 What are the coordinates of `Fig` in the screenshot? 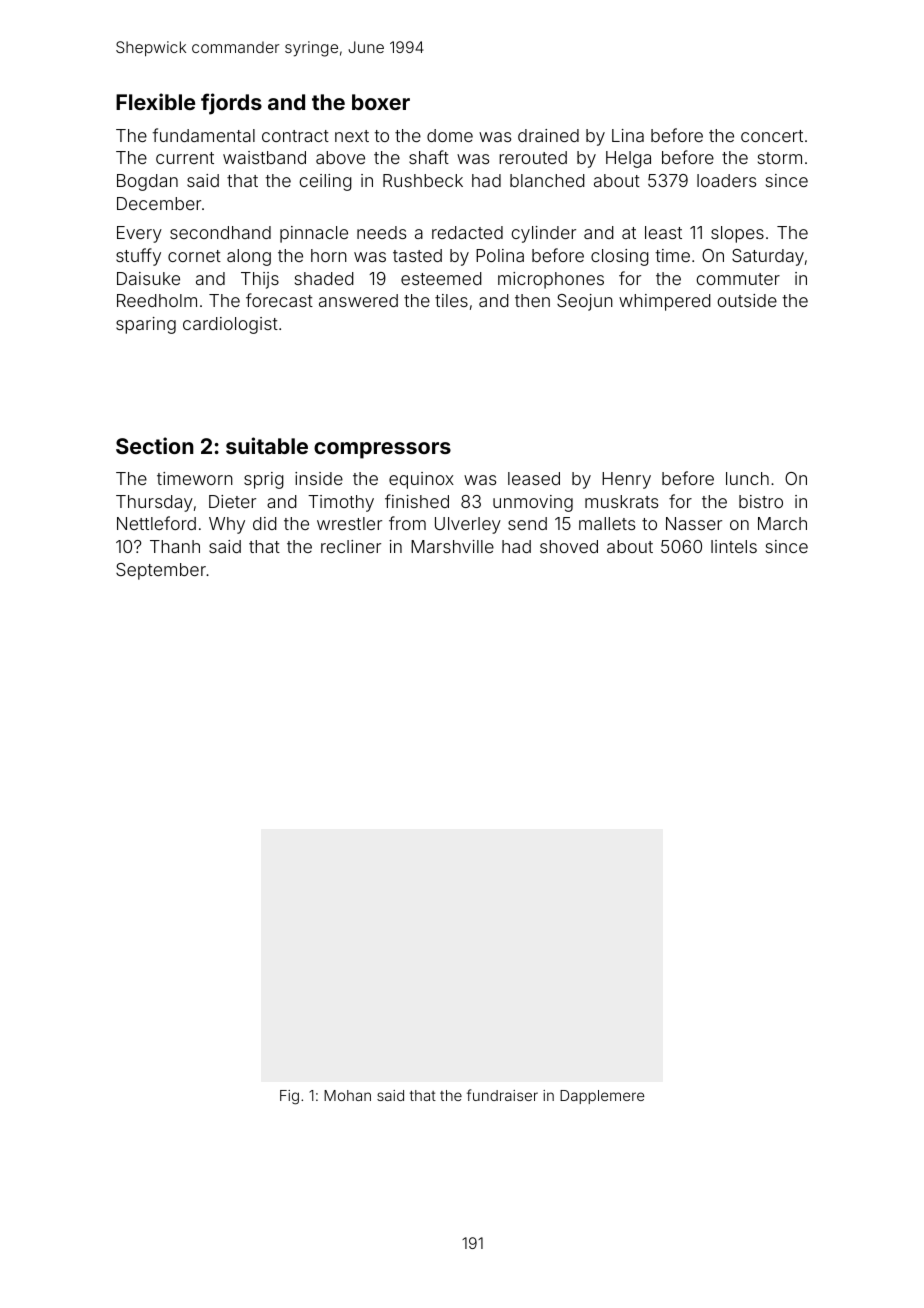 It's located at (289, 1097).
